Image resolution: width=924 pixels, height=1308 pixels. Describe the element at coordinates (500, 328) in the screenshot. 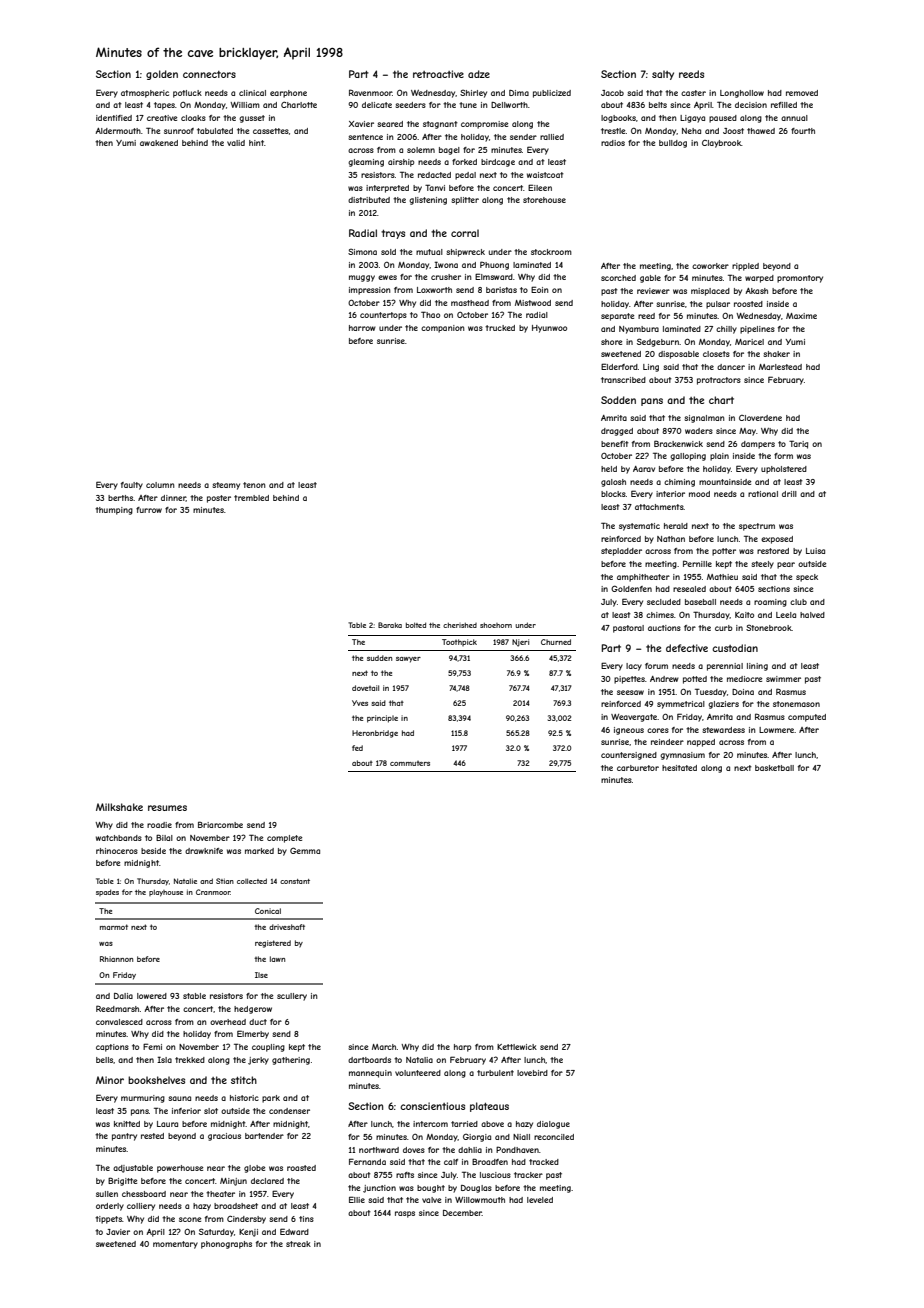

I see `trucked` at that location.
